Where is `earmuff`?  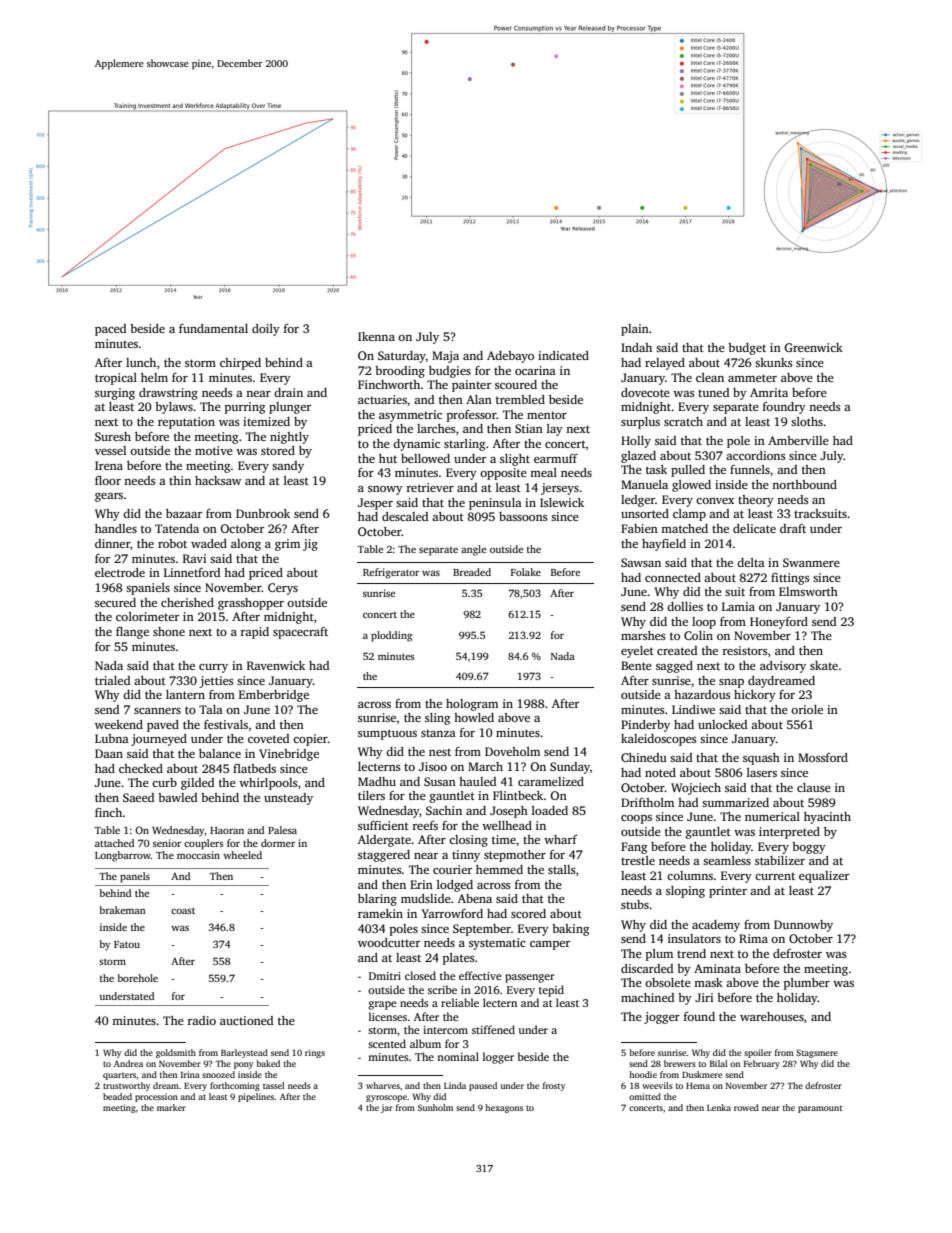
earmuff is located at coordinates (556, 458).
